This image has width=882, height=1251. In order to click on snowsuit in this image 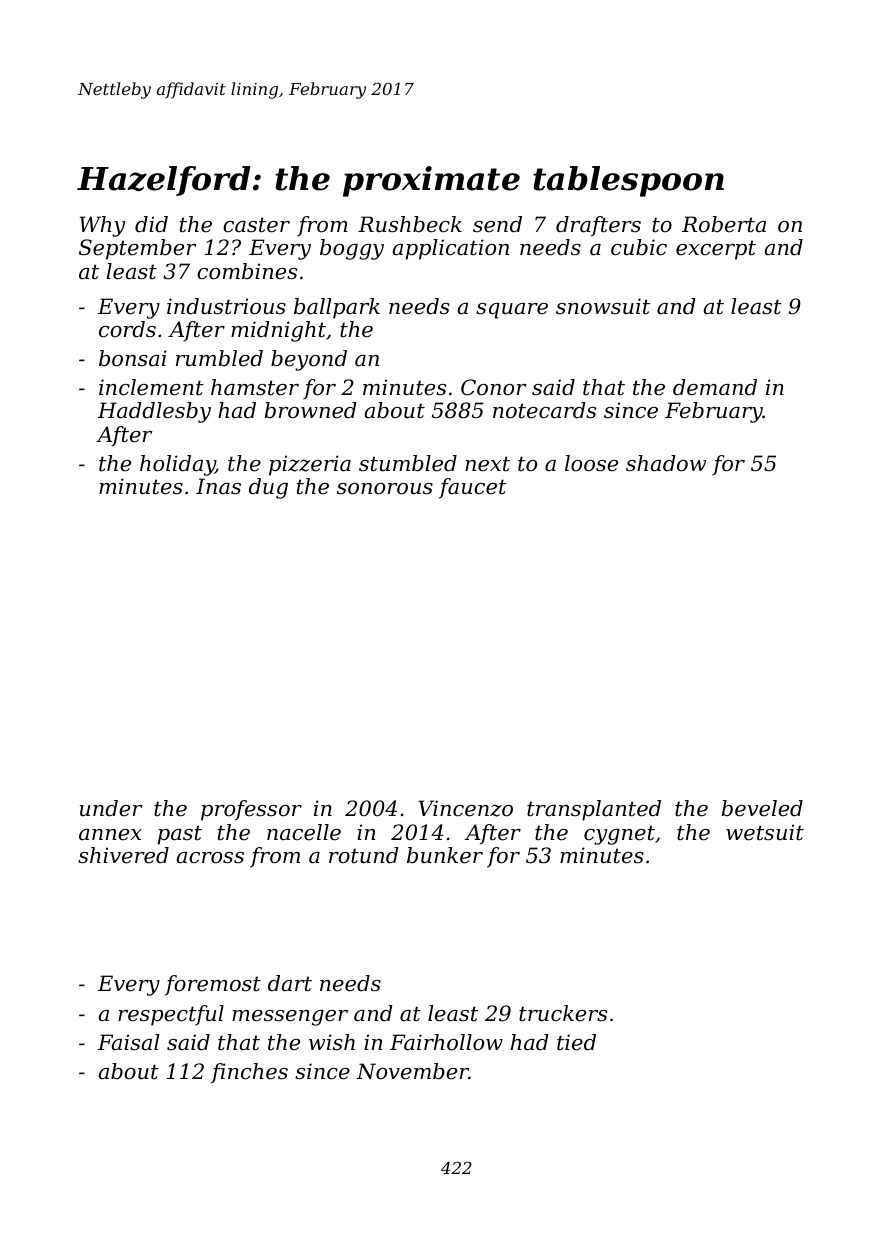, I will do `click(603, 306)`.
